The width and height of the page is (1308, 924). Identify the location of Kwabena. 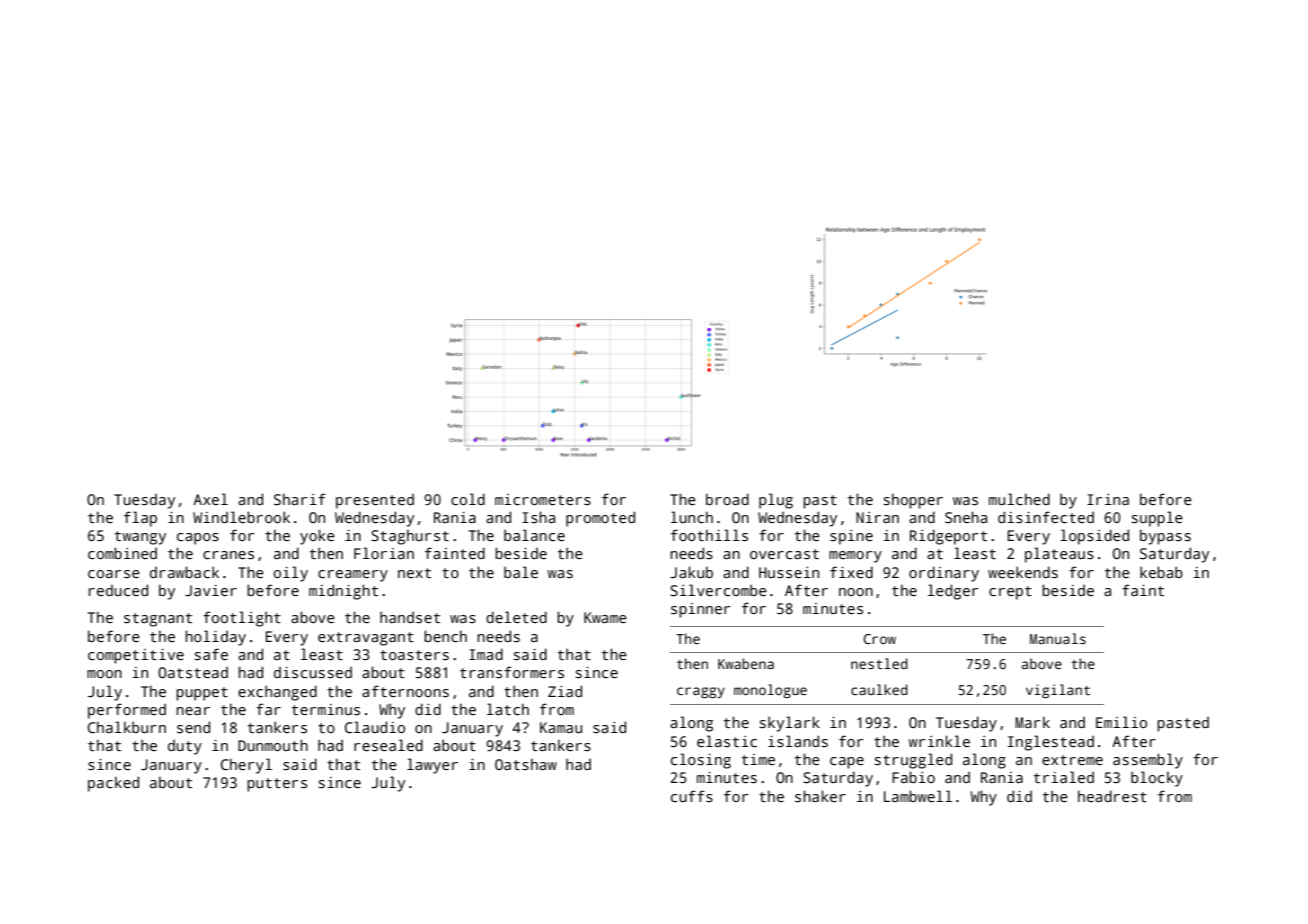
(746, 663).
